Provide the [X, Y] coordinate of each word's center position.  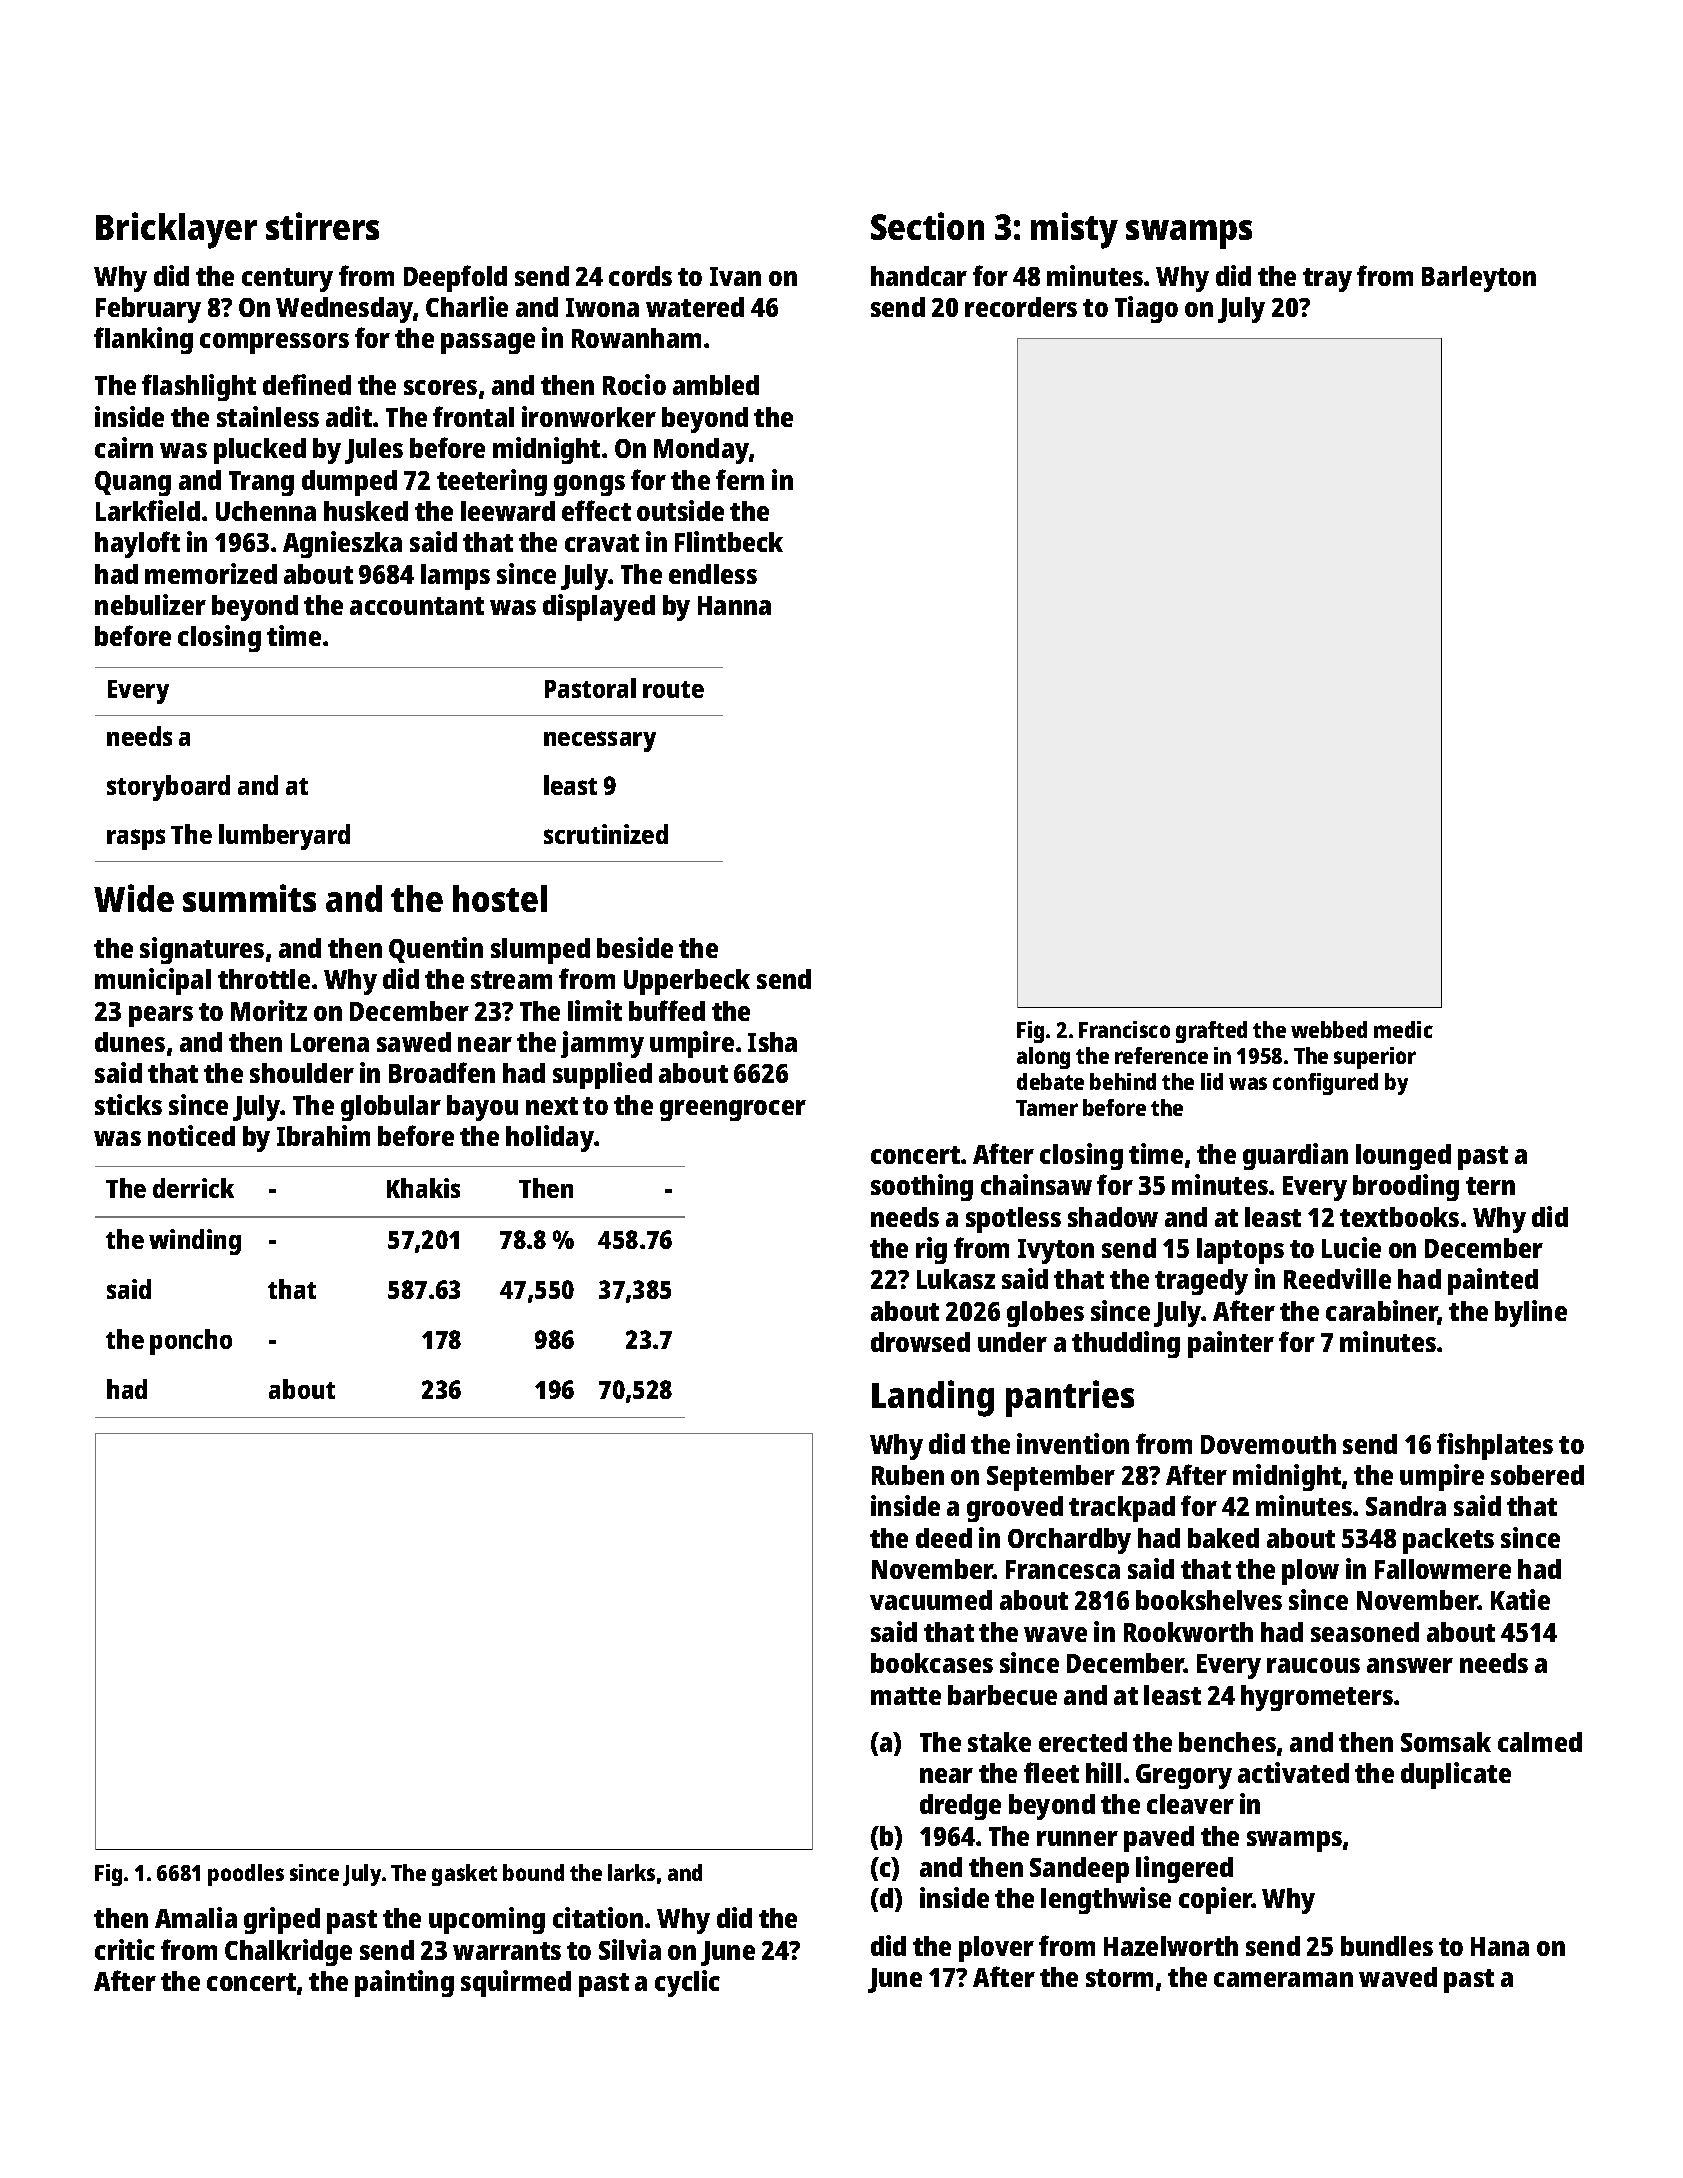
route [673, 689]
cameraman [1283, 1979]
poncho [191, 1342]
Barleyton [1479, 279]
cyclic [687, 1983]
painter [1231, 1344]
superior [1375, 1058]
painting [404, 1983]
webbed [1329, 1029]
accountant [417, 606]
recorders [1021, 307]
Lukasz [956, 1279]
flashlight [199, 387]
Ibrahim [323, 1135]
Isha [772, 1042]
